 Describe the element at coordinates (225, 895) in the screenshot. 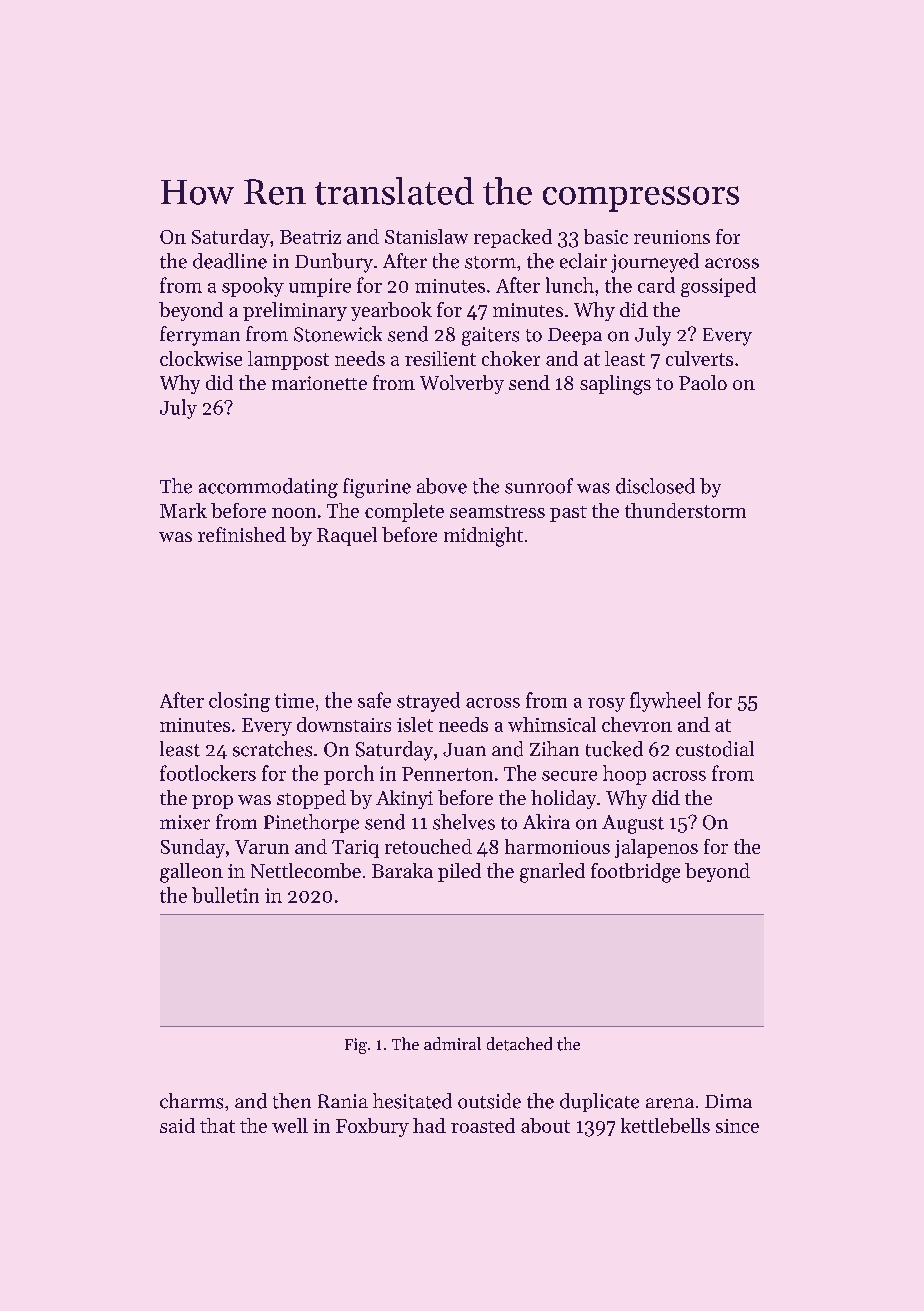

I see `bulletin` at that location.
